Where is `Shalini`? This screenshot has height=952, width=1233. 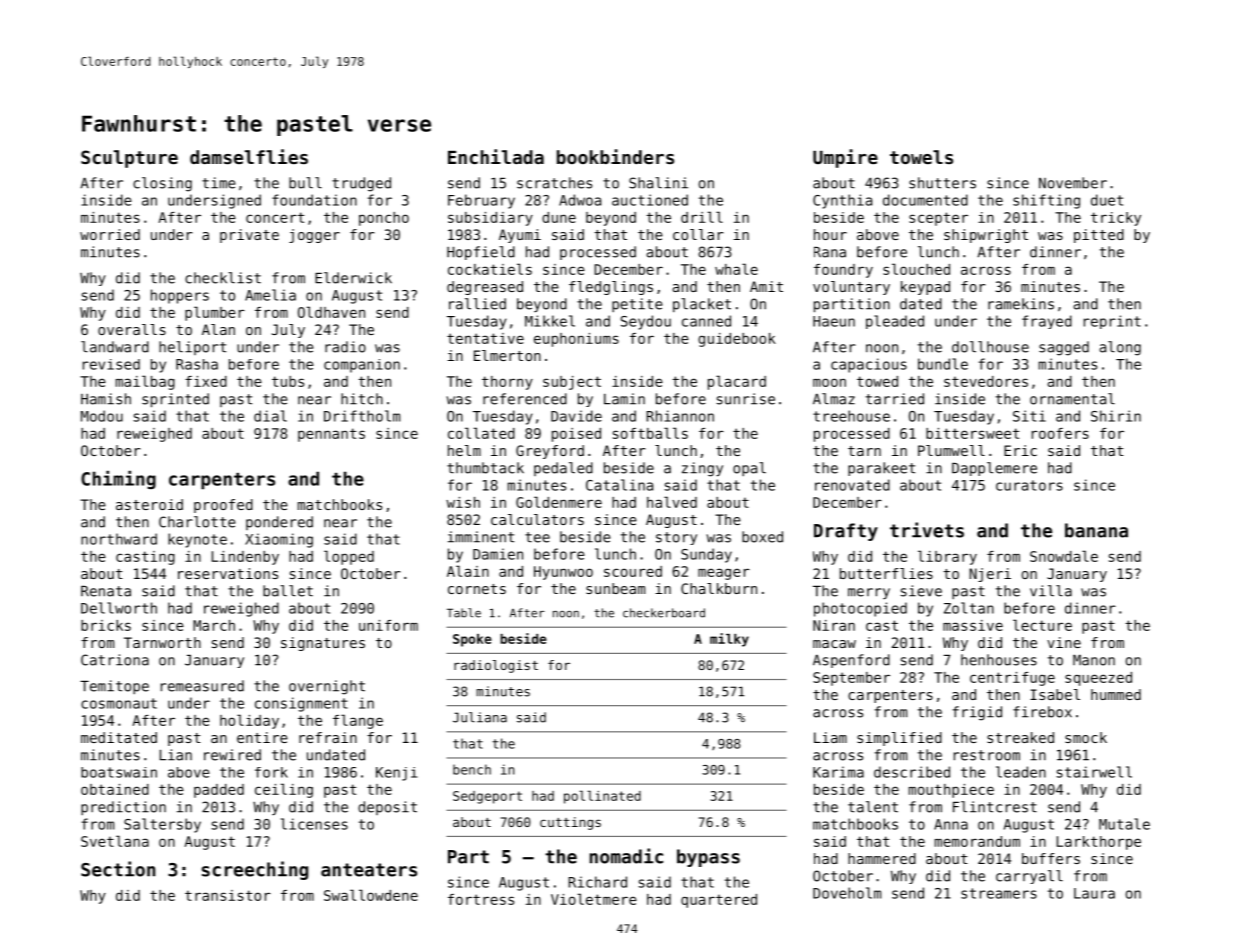 Shalini is located at coordinates (658, 183).
